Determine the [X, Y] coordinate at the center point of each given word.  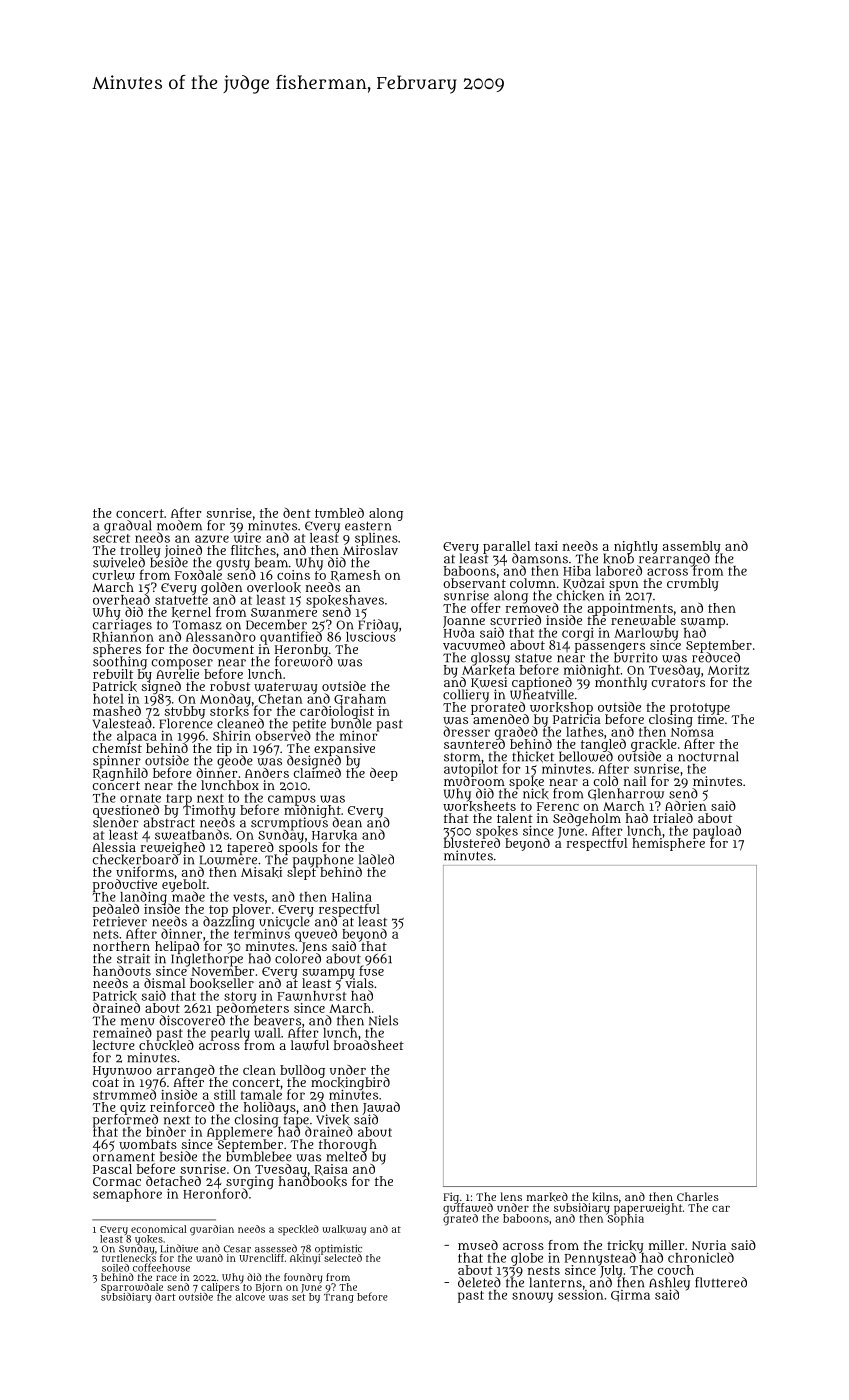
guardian [212, 1230]
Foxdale [198, 575]
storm [462, 757]
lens [511, 1196]
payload [717, 831]
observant [474, 583]
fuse [371, 971]
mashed [117, 711]
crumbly [693, 584]
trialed [673, 818]
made [188, 897]
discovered [192, 1020]
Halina [352, 897]
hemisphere [668, 844]
